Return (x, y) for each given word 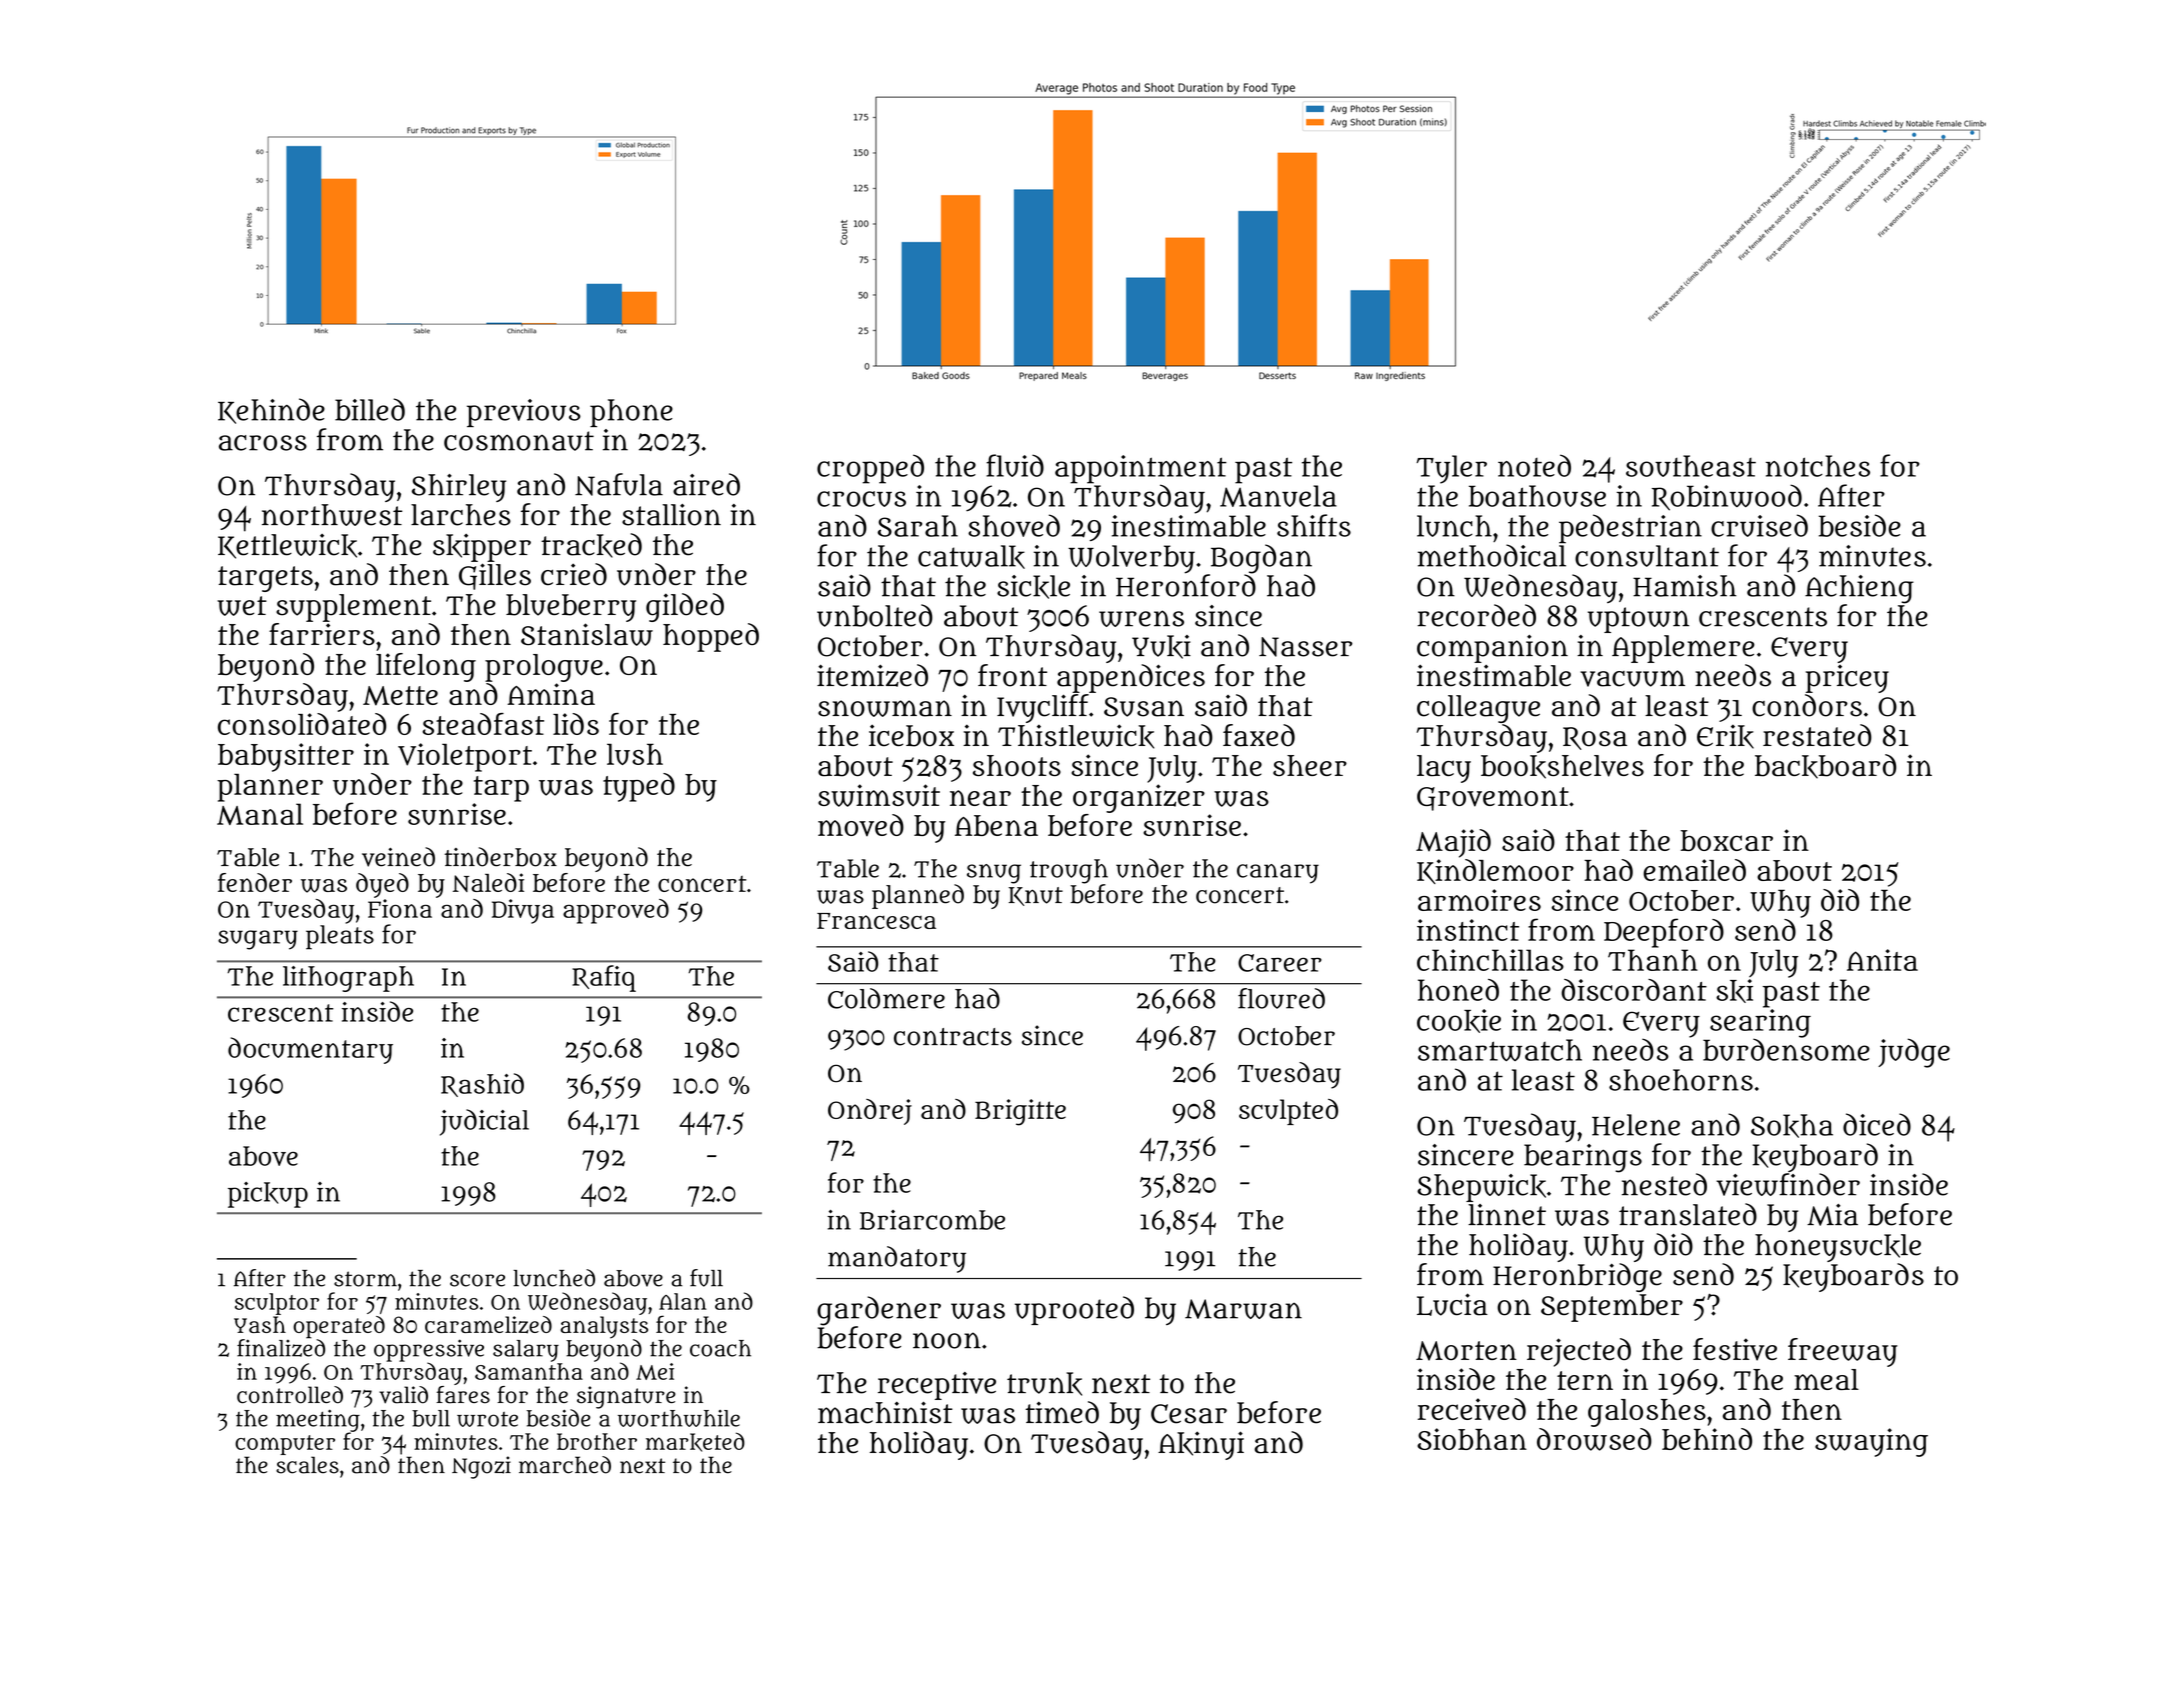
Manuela (1278, 496)
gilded (685, 607)
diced (1877, 1124)
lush (635, 754)
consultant (1647, 556)
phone (631, 413)
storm (365, 1279)
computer (285, 1445)
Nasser (1305, 647)
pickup (268, 1195)
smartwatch (1500, 1050)
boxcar (1727, 840)
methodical (1492, 555)
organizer (1139, 798)
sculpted (1288, 1112)
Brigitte (1020, 1112)
